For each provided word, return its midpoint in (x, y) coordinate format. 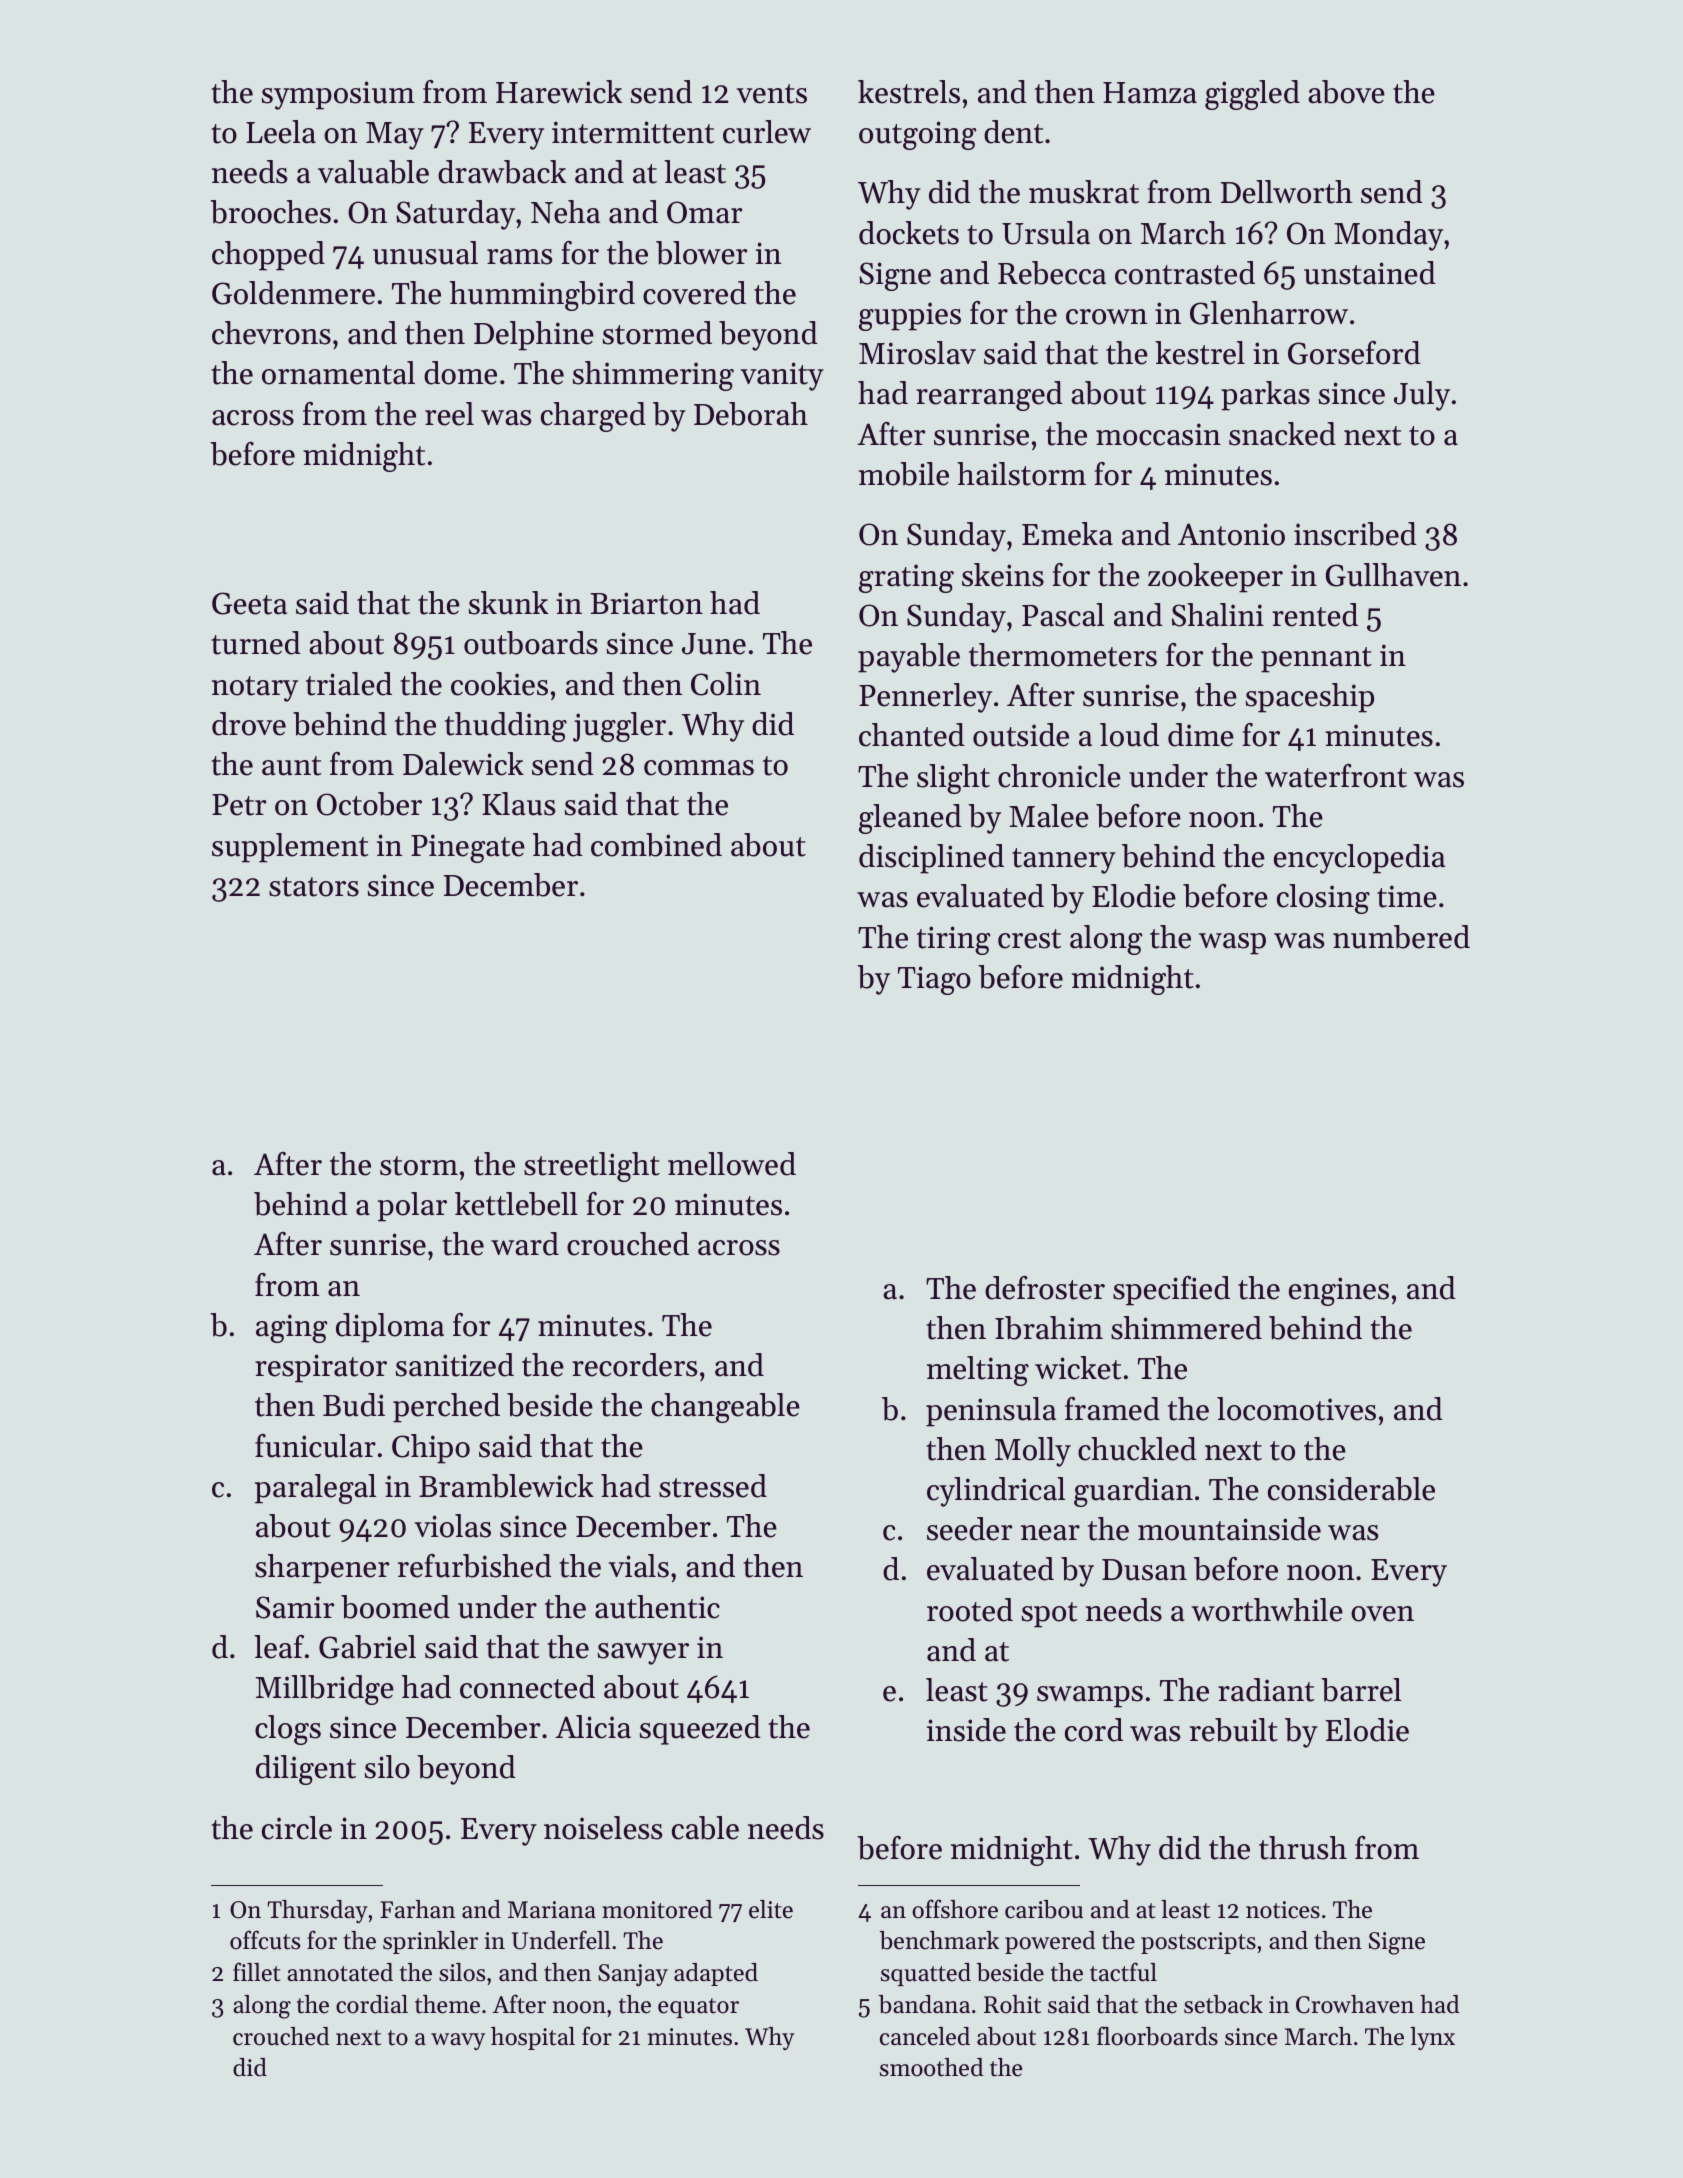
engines (1339, 1291)
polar (412, 1207)
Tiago (934, 980)
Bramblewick (506, 1486)
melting (978, 1371)
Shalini (1218, 615)
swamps (1090, 1697)
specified (1171, 1291)
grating (906, 578)
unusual (425, 253)
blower (701, 253)
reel (449, 414)
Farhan (417, 1909)
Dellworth (1287, 192)
